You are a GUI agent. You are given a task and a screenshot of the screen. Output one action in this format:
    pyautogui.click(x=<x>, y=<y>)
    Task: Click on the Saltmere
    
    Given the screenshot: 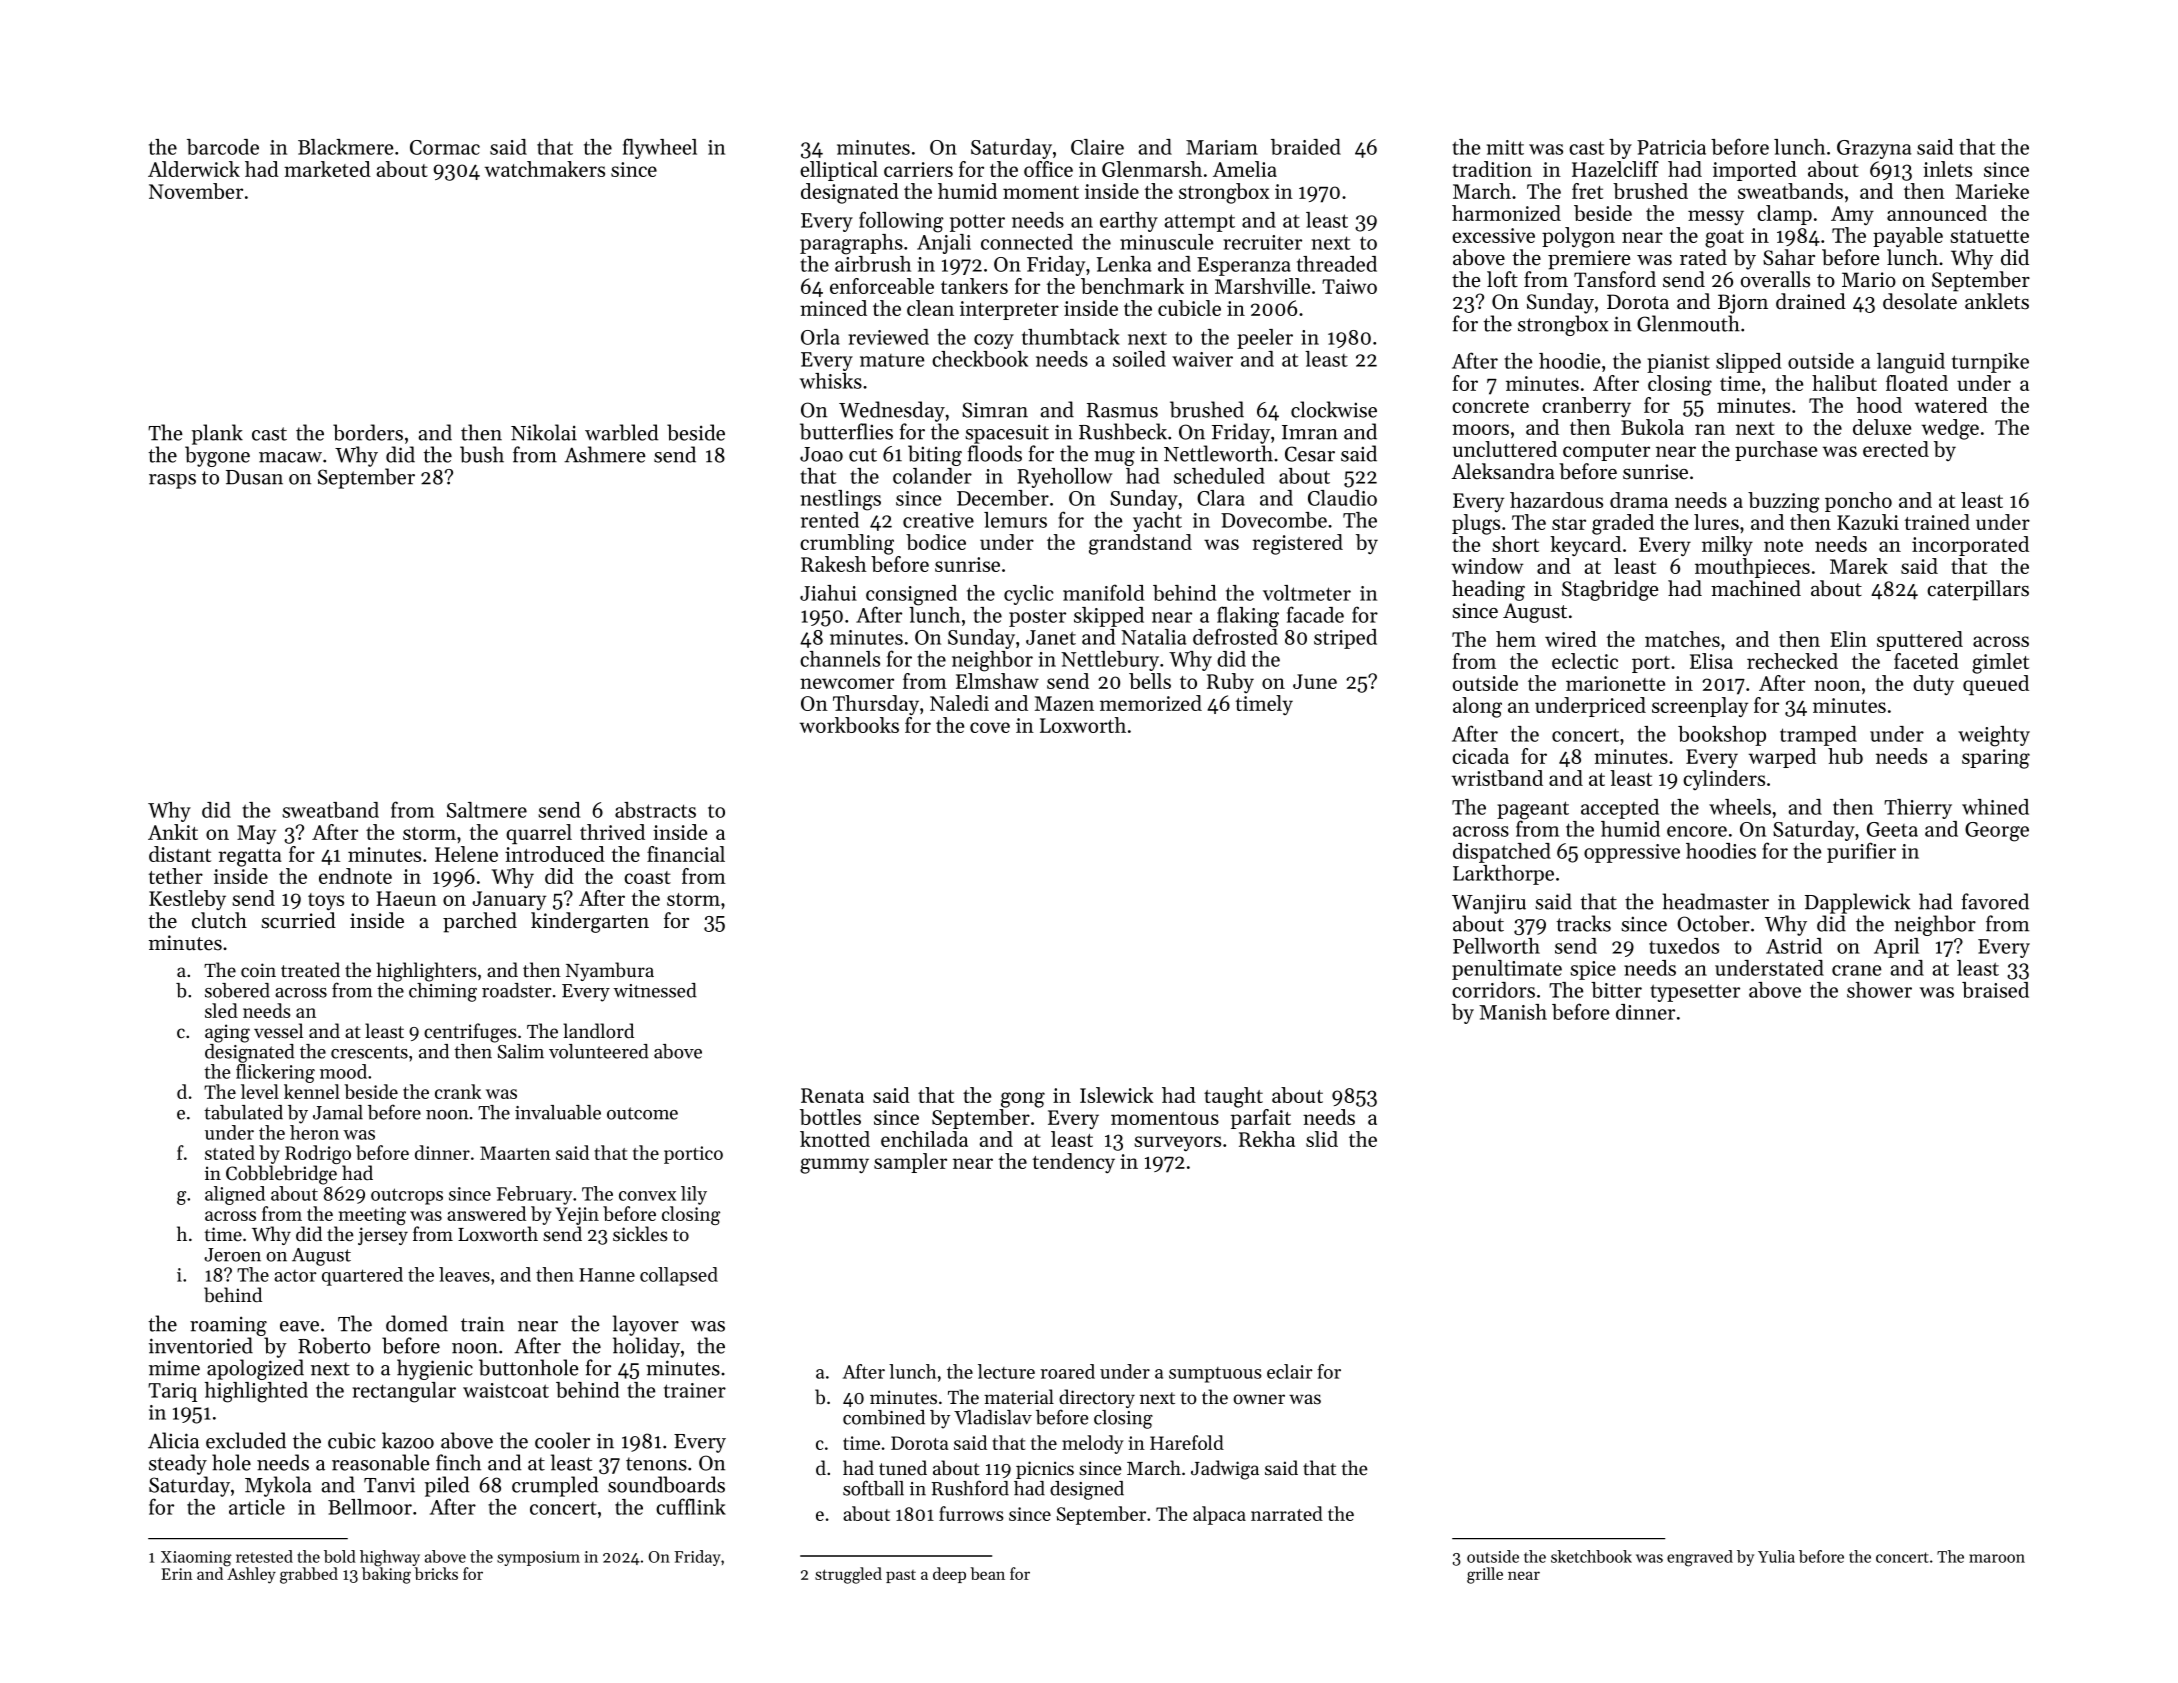 What is the action you would take?
    pyautogui.click(x=487, y=810)
